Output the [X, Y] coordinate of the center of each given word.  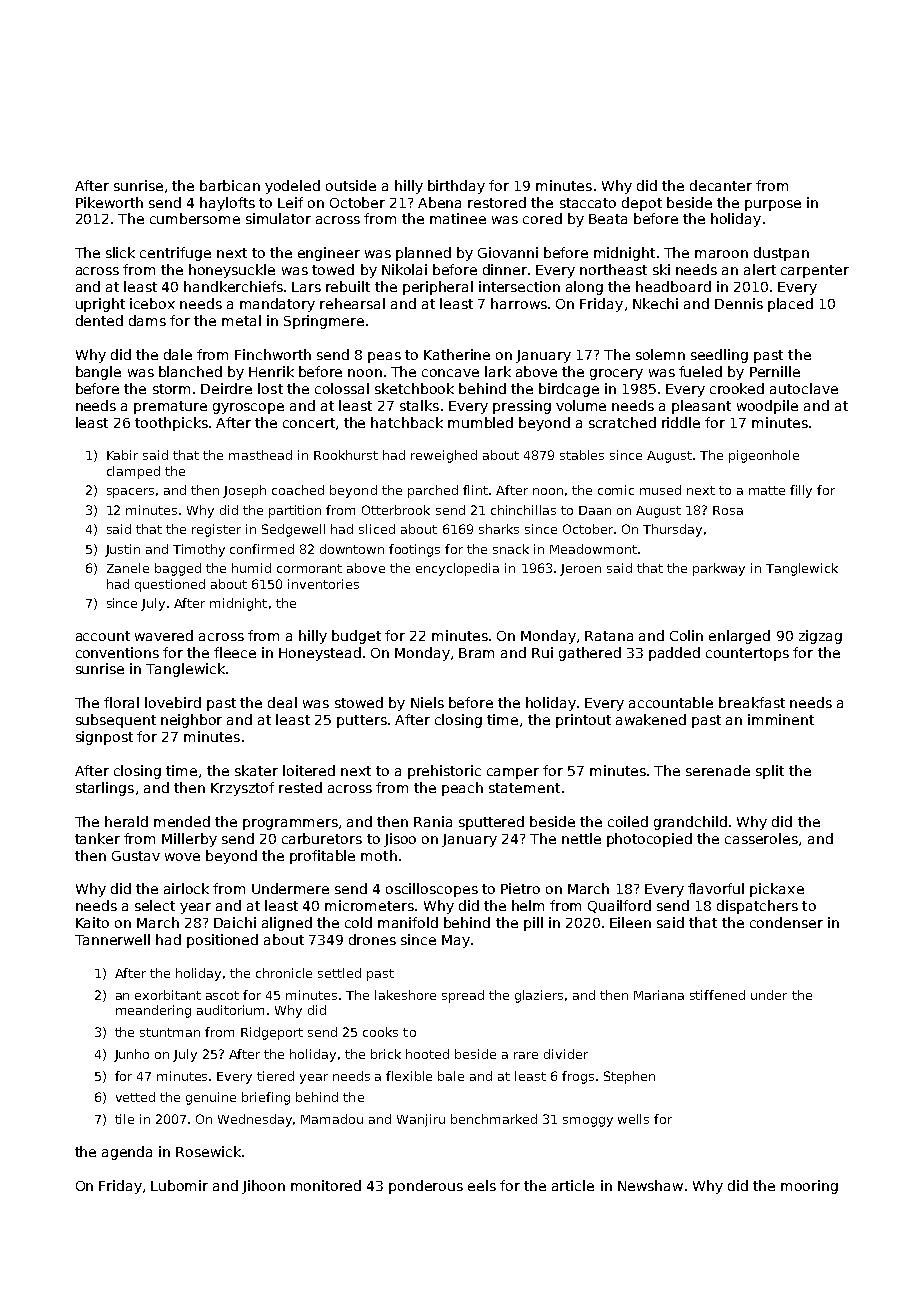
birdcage [569, 390]
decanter [721, 185]
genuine [211, 1098]
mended [182, 821]
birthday [456, 187]
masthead [260, 455]
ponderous [426, 1187]
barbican [230, 185]
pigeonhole [764, 456]
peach [462, 789]
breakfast [752, 702]
